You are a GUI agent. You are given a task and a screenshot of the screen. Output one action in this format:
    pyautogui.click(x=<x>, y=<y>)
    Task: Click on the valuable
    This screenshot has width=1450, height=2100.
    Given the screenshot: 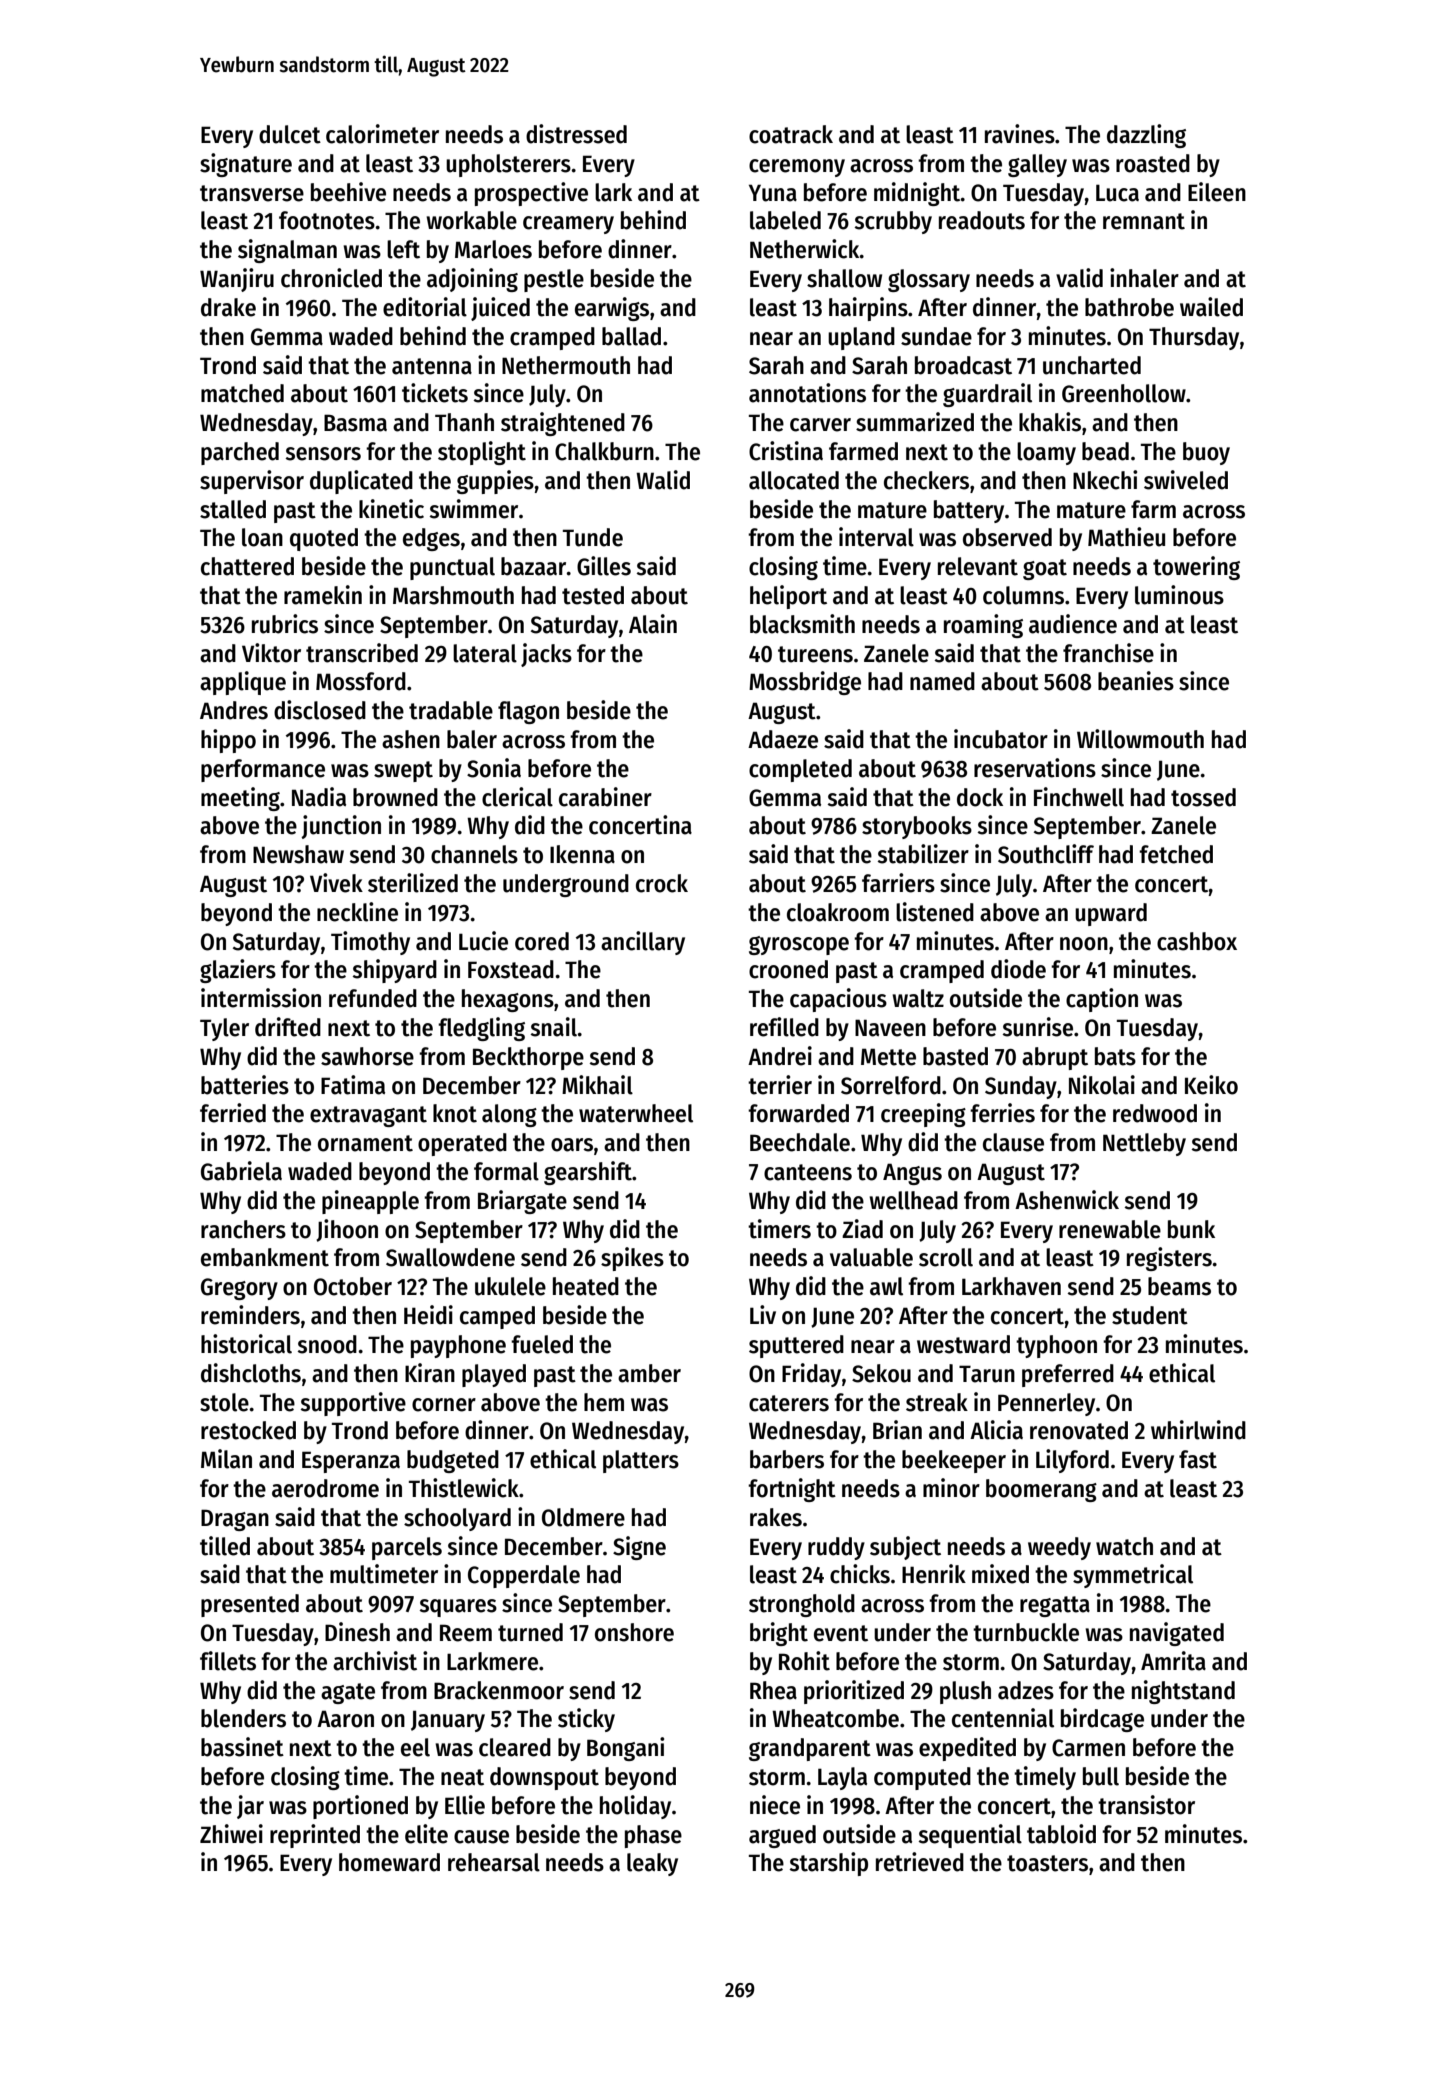 What is the action you would take?
    pyautogui.click(x=871, y=1257)
